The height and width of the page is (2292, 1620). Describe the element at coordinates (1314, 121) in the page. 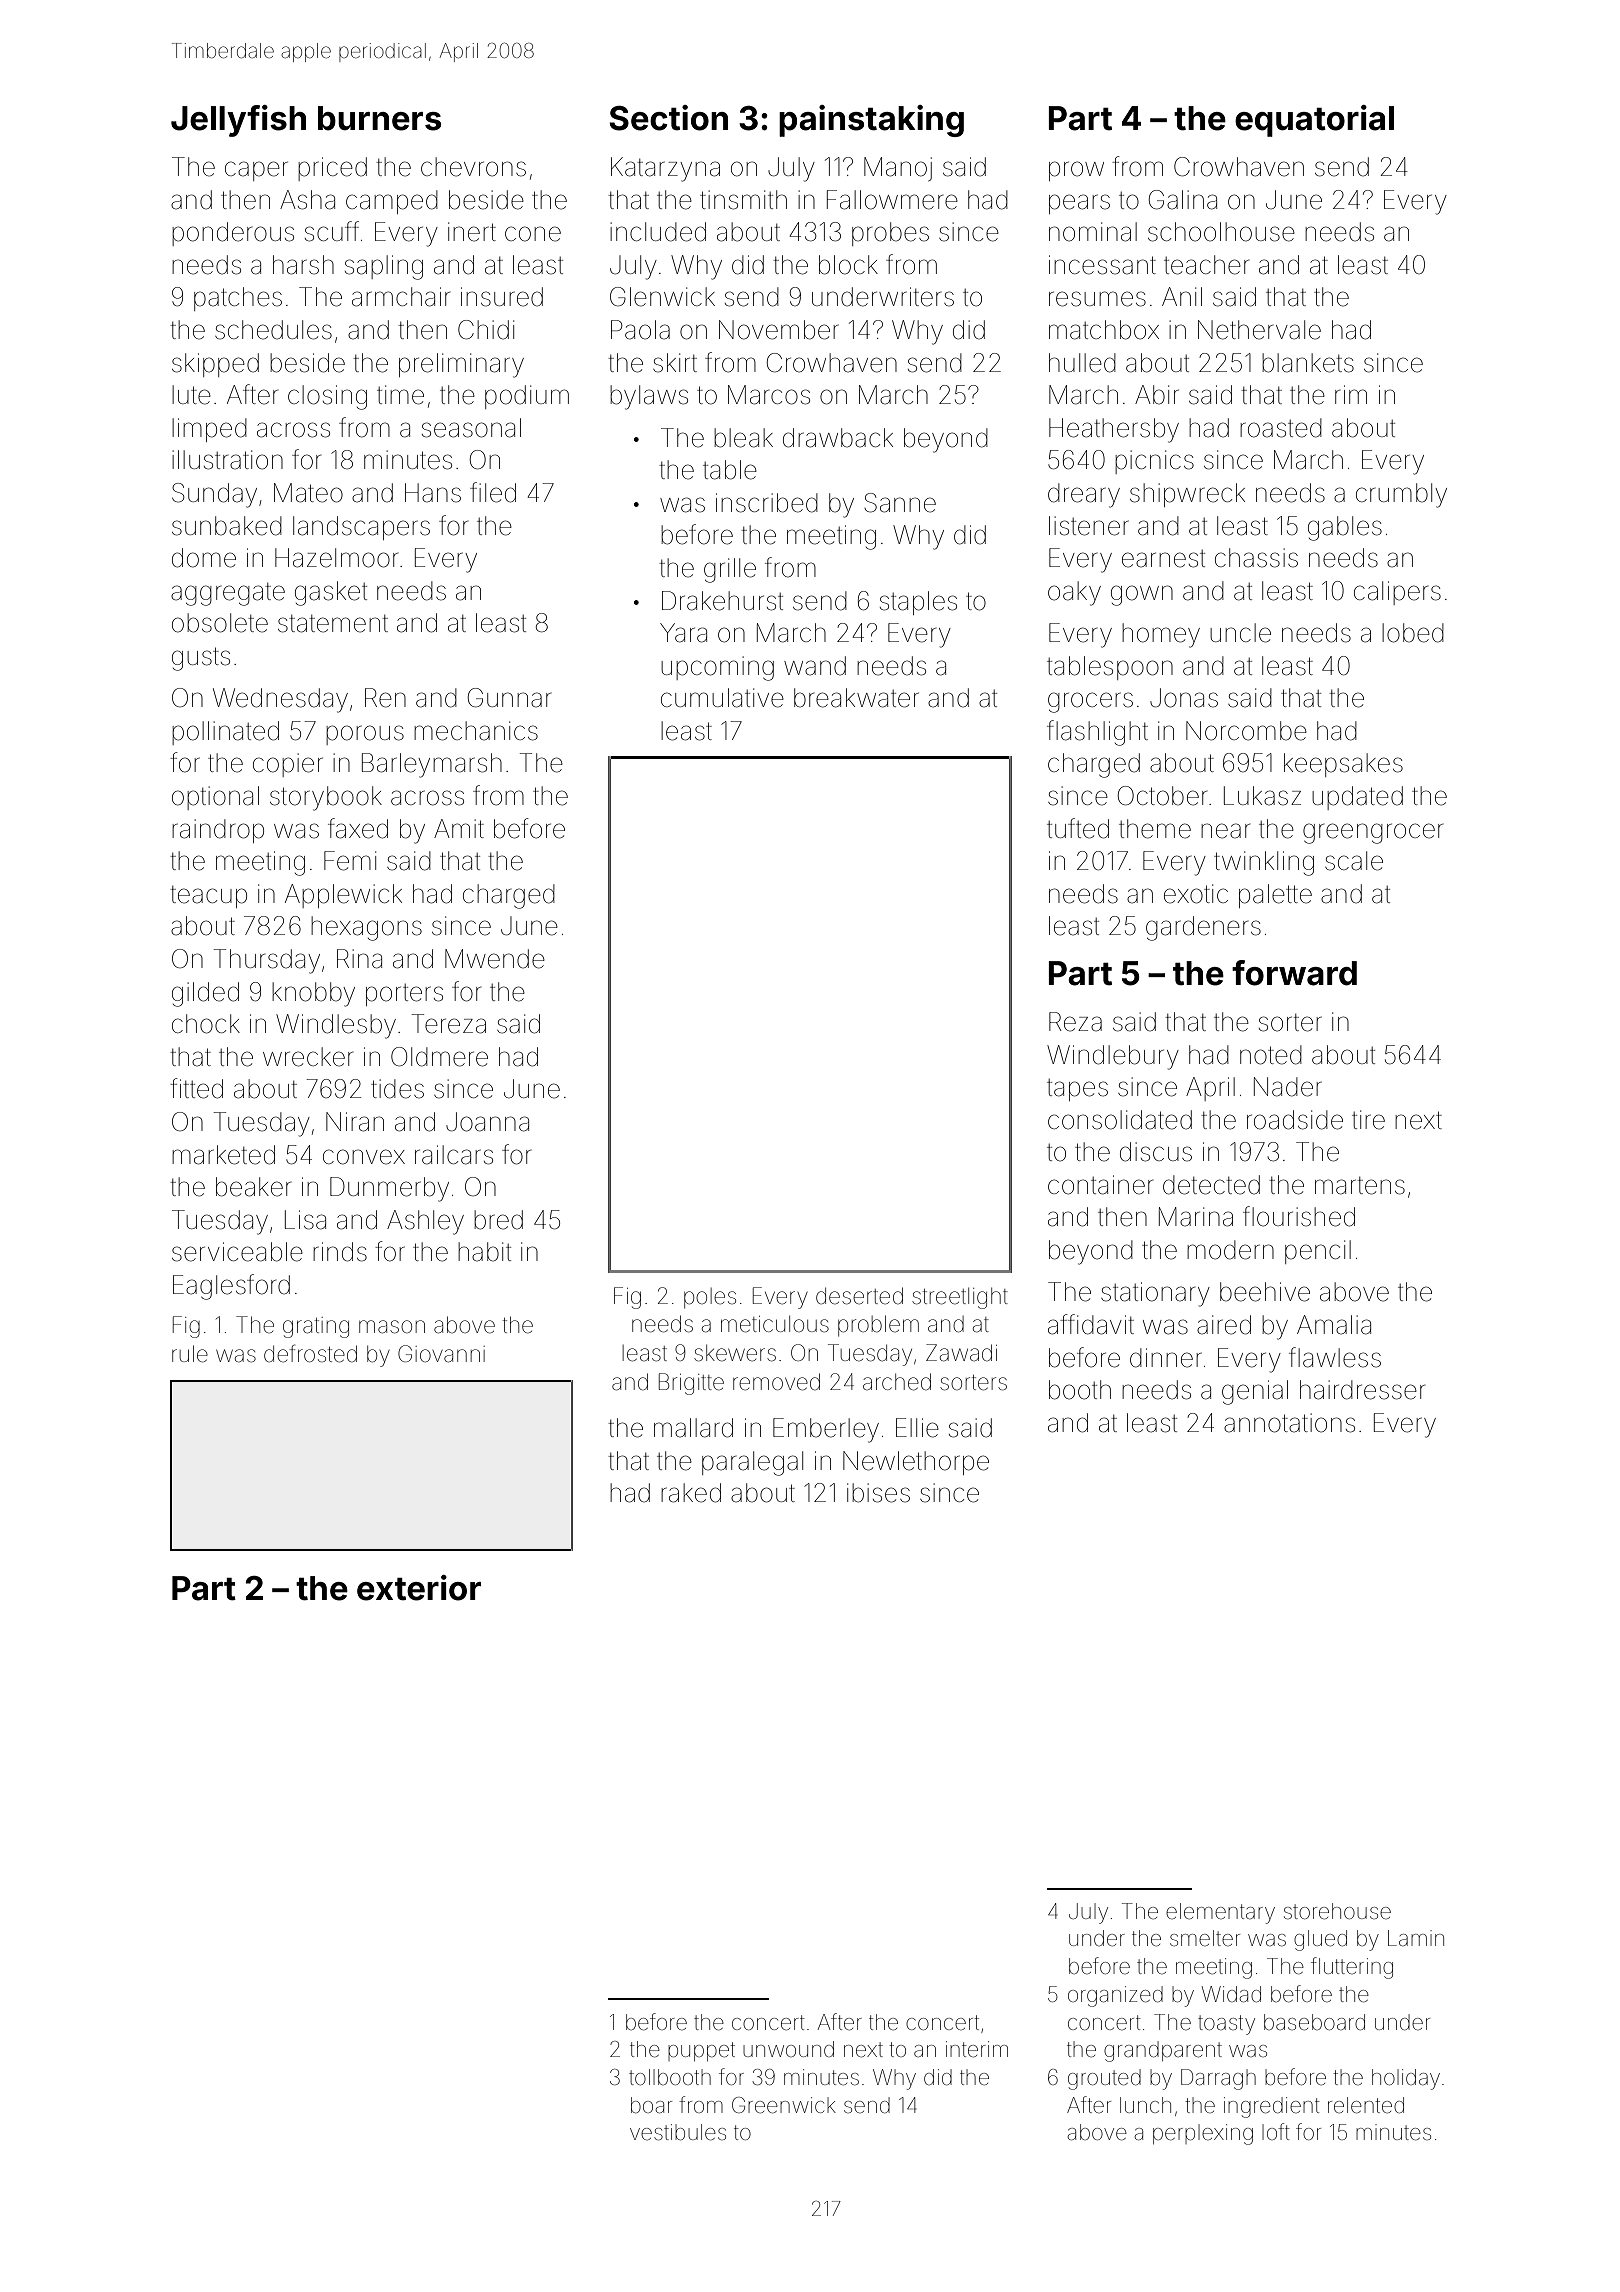

I see `equatorial` at that location.
